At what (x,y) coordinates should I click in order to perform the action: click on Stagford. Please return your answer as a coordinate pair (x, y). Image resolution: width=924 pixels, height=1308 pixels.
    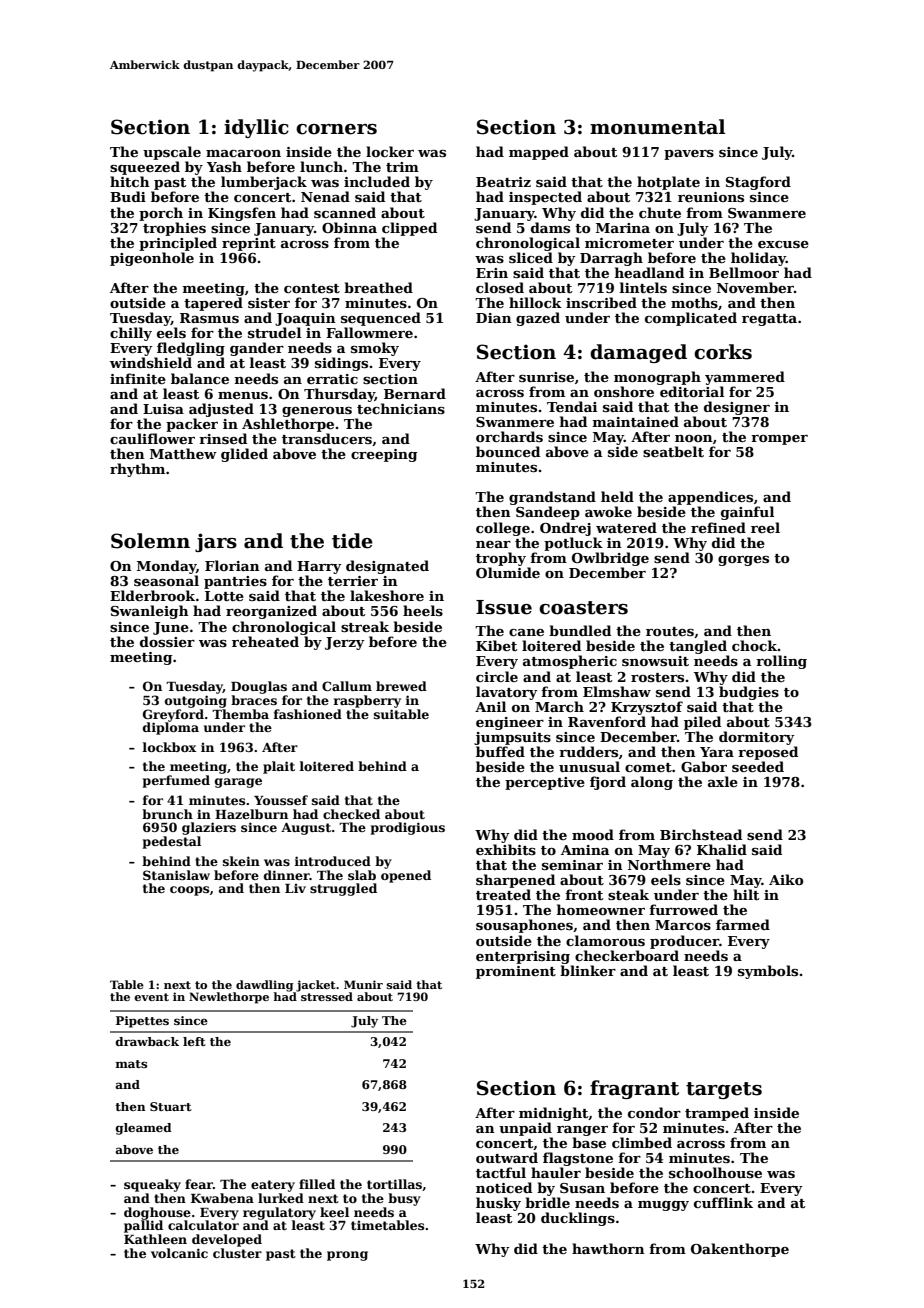
    Looking at the image, I should click on (758, 183).
